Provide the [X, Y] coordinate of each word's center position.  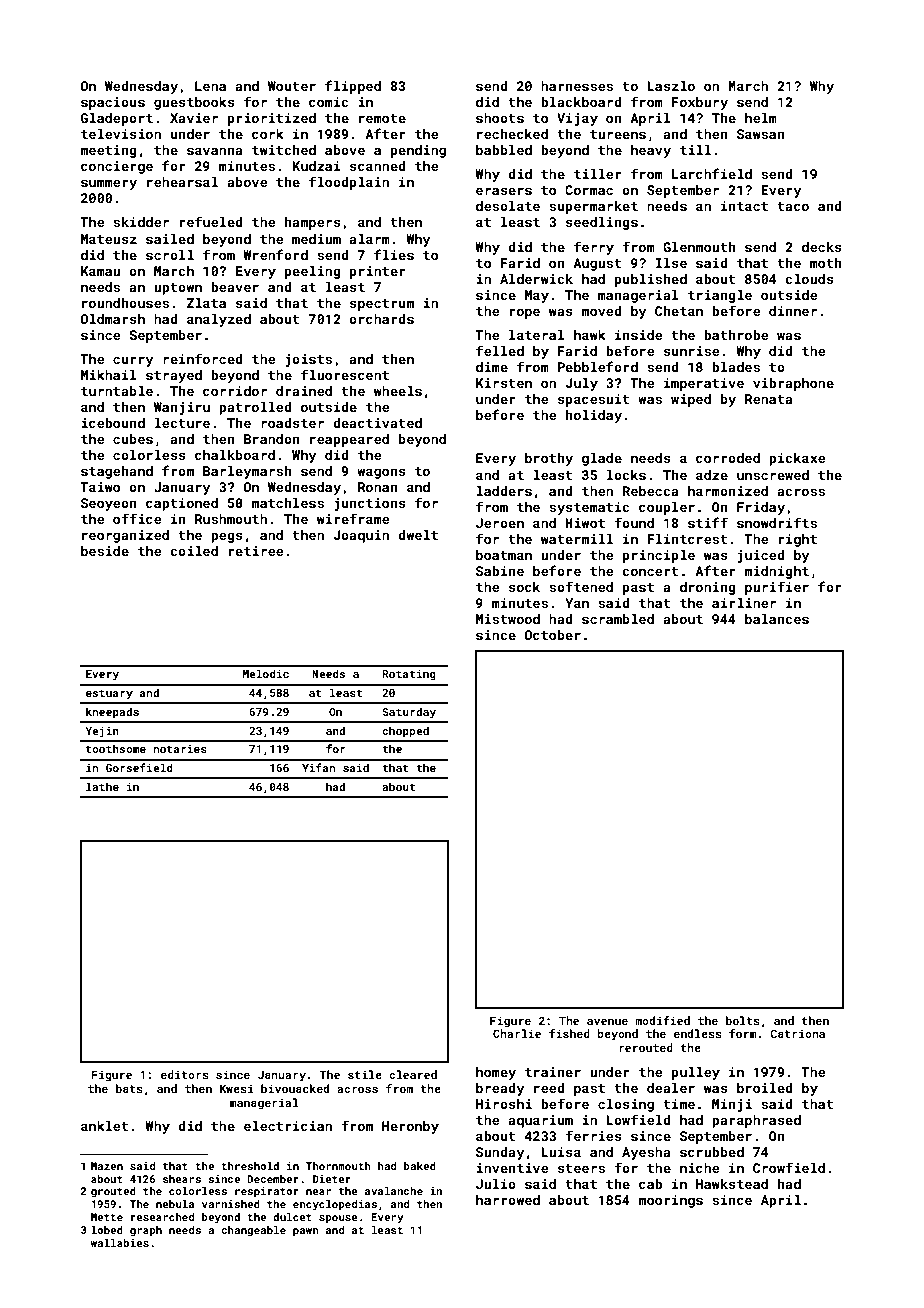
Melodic [266, 673]
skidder [141, 222]
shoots [500, 118]
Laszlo [671, 86]
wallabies [120, 1243]
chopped [405, 732]
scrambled [618, 619]
